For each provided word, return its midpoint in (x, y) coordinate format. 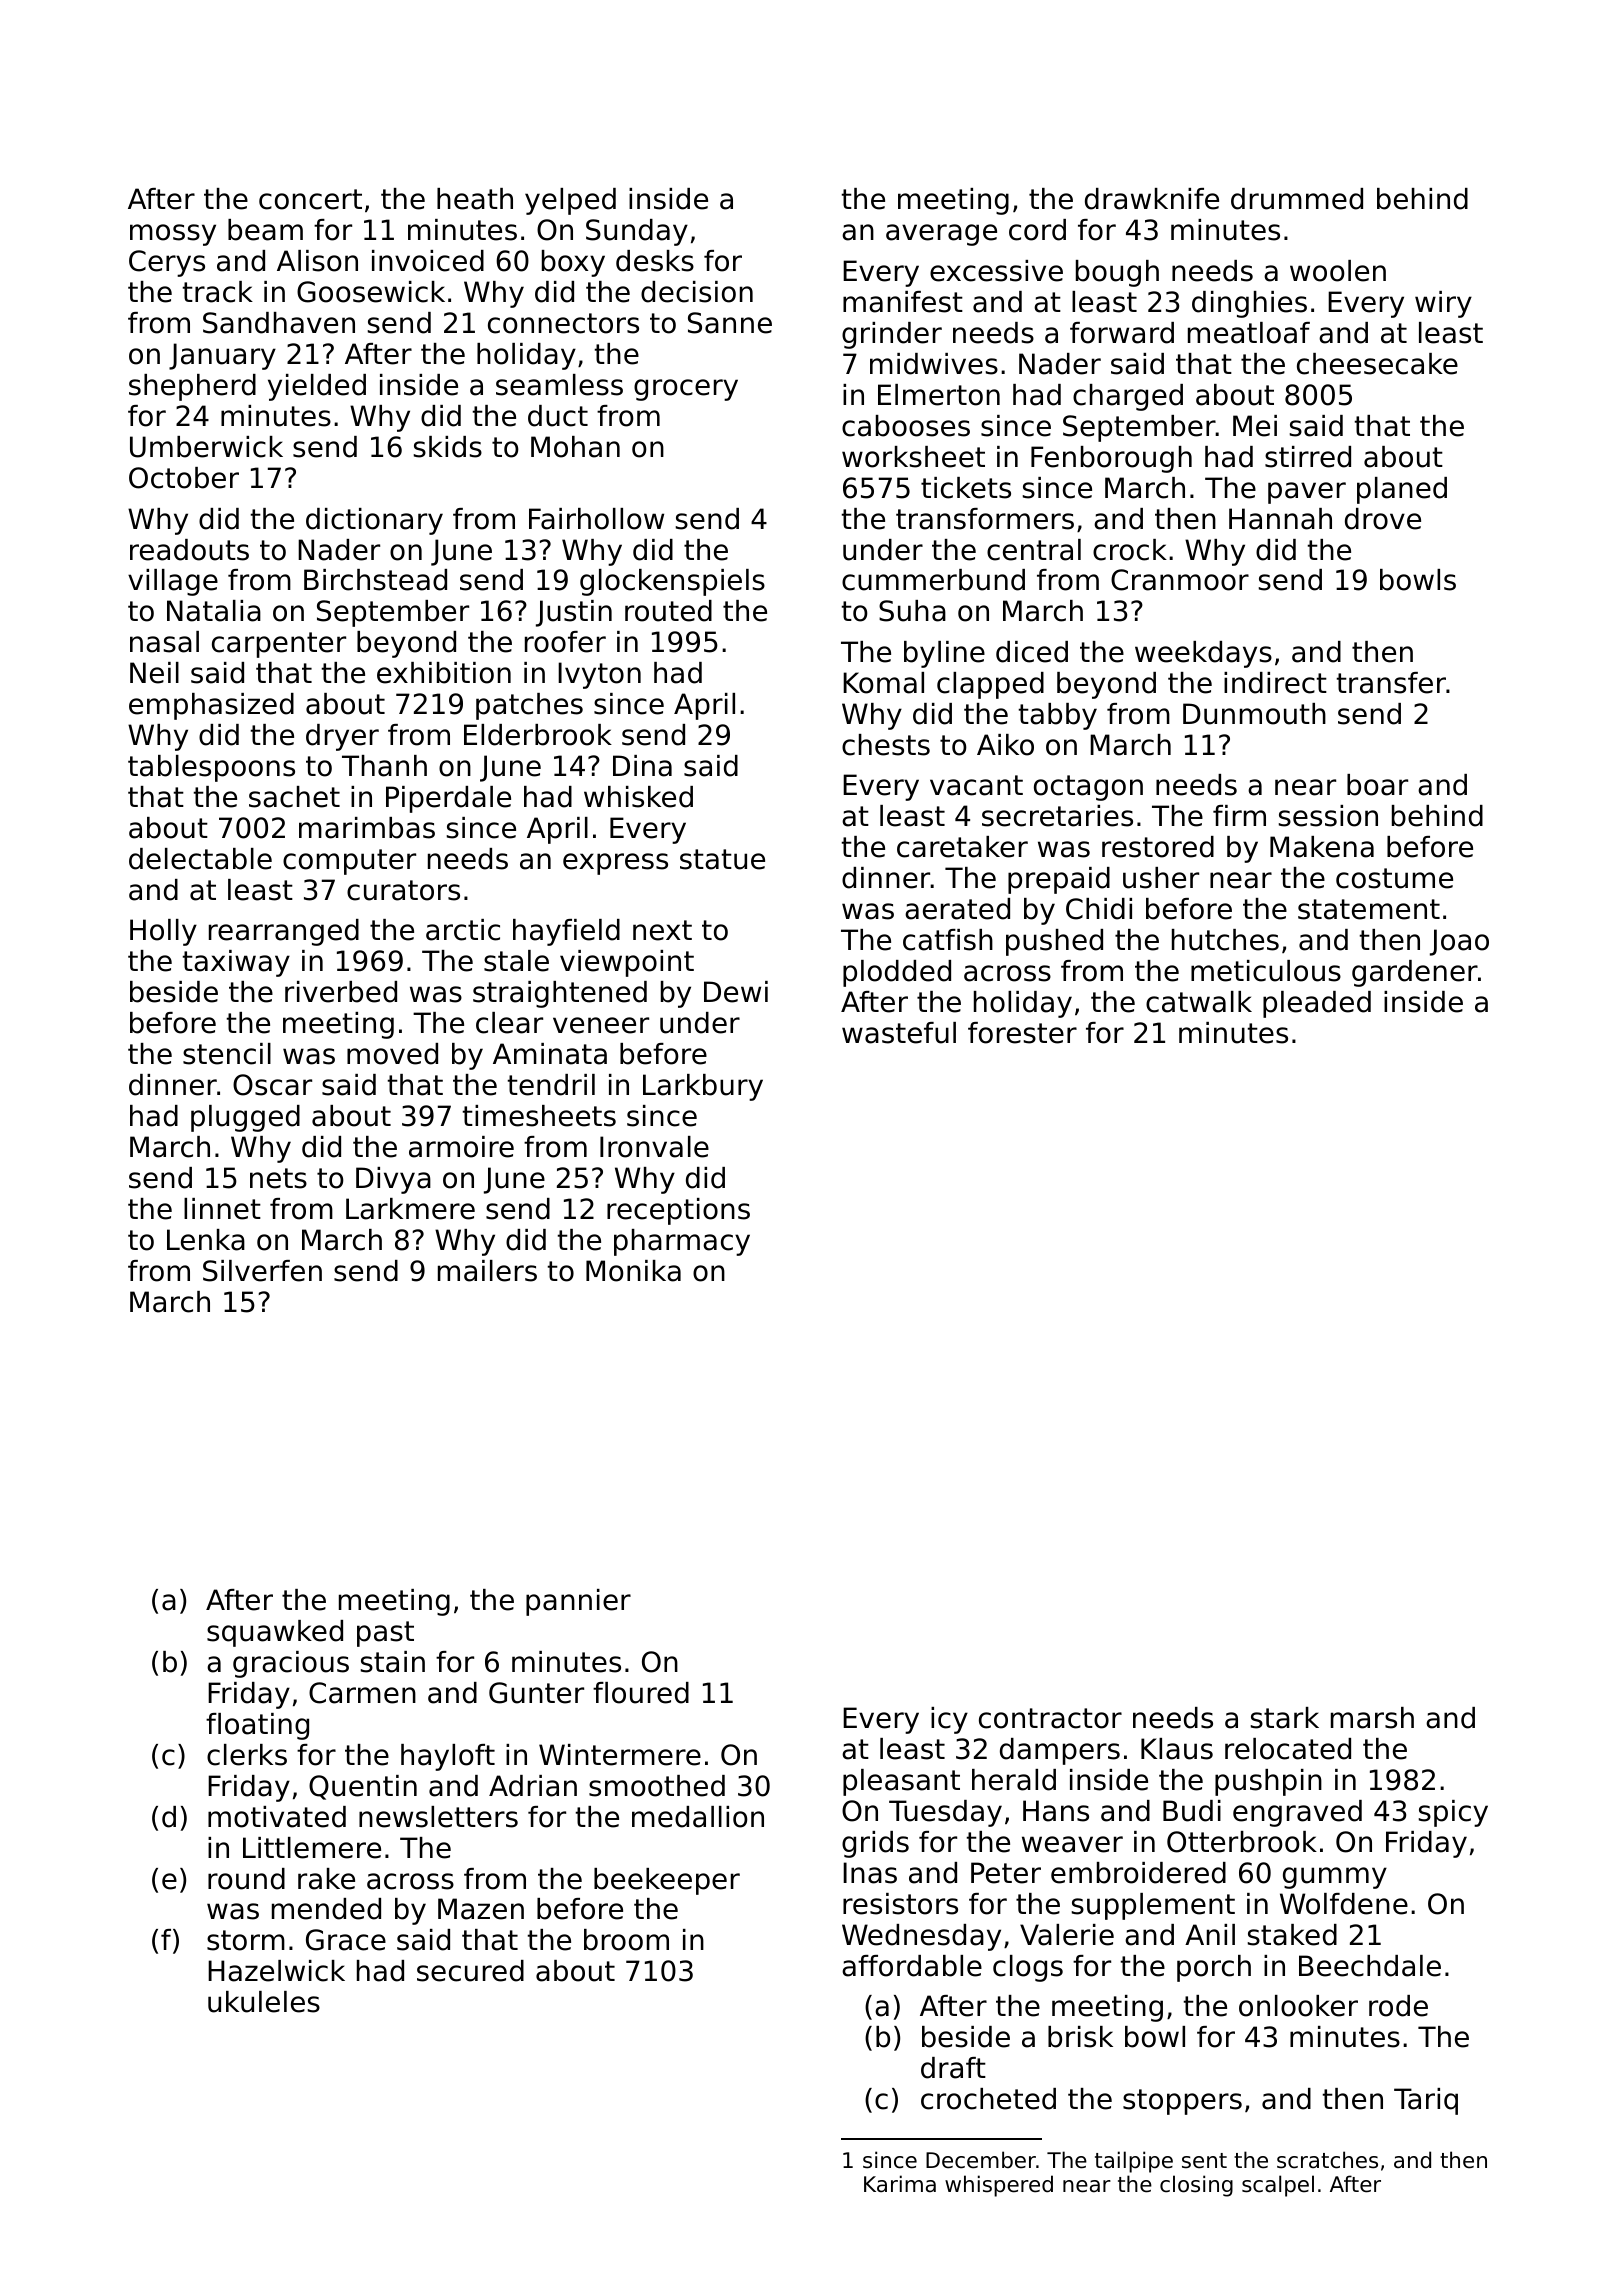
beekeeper (667, 1881)
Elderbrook (538, 735)
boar (1377, 785)
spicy (1453, 1813)
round (246, 1879)
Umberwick (206, 447)
